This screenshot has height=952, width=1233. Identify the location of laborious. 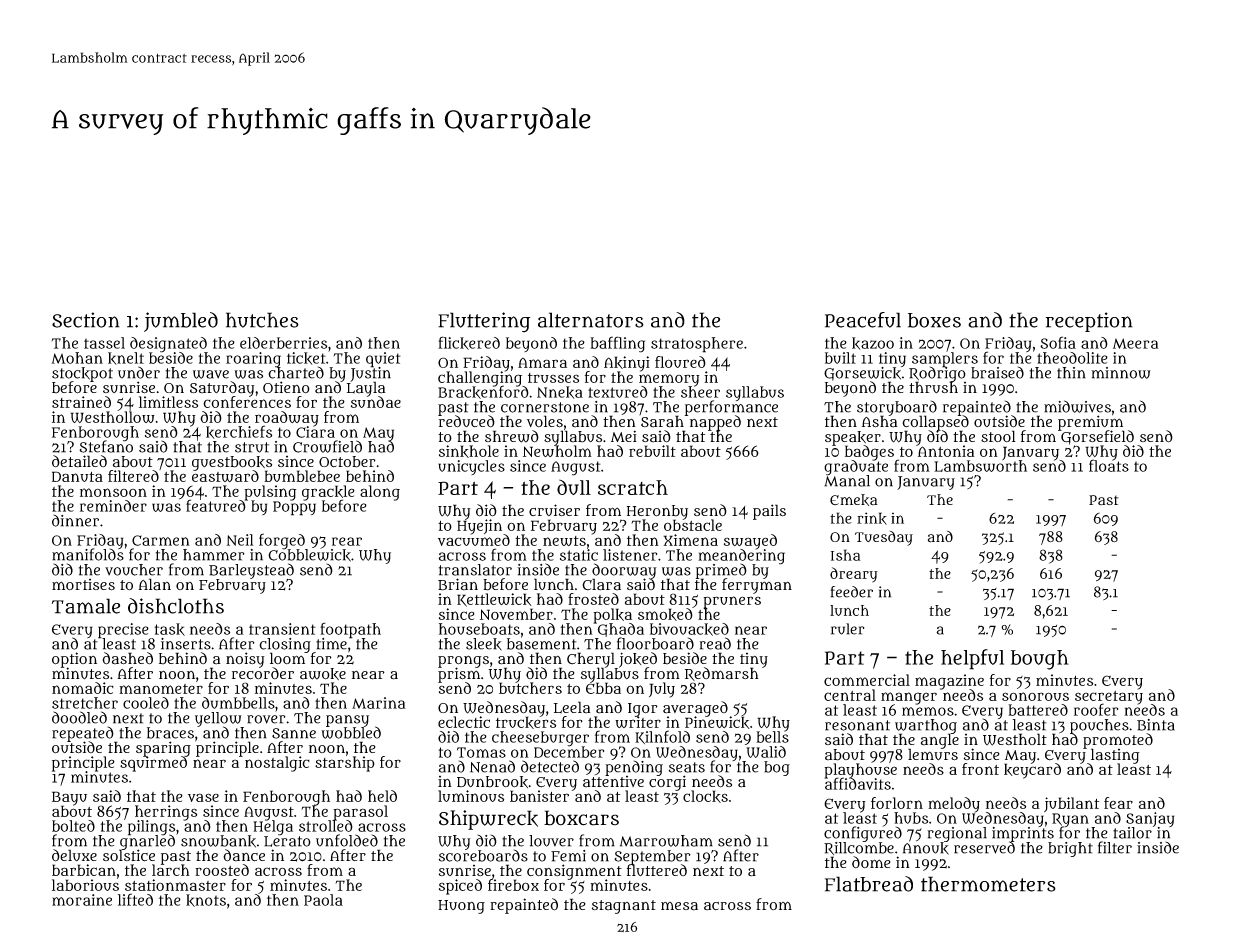
(85, 885).
